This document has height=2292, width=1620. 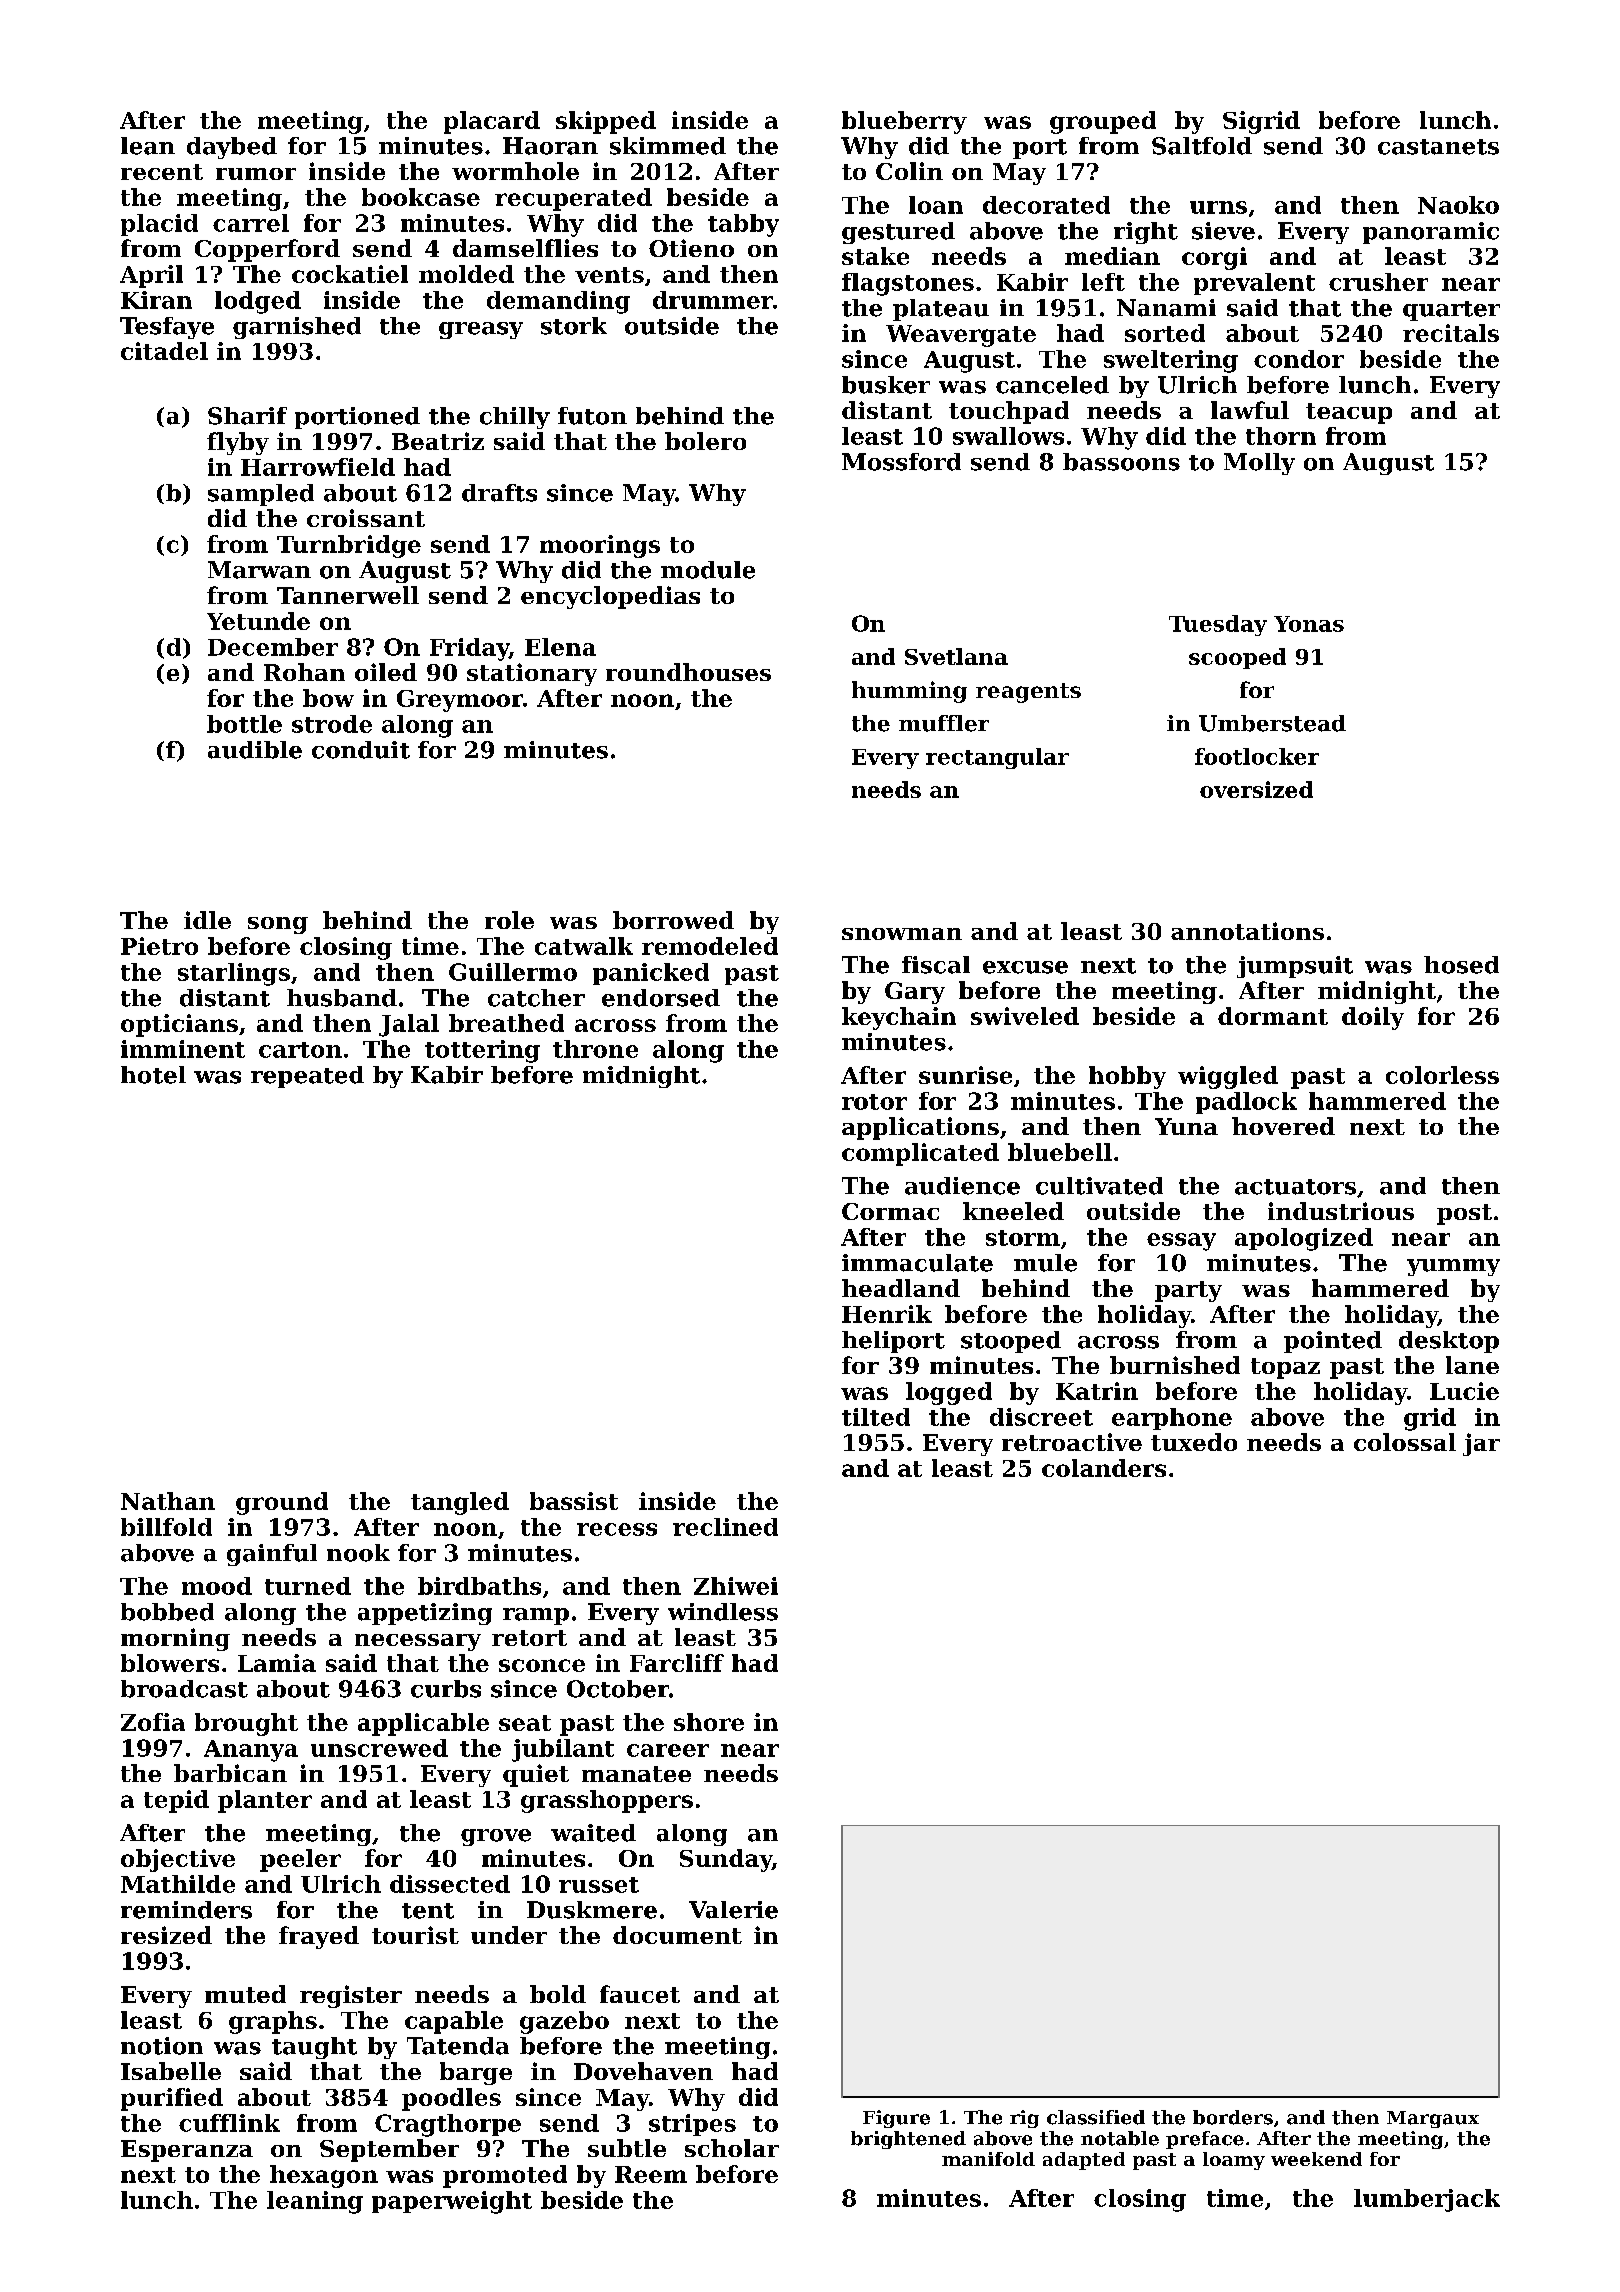 What do you see at coordinates (1453, 1267) in the document?
I see `yummy` at bounding box center [1453, 1267].
